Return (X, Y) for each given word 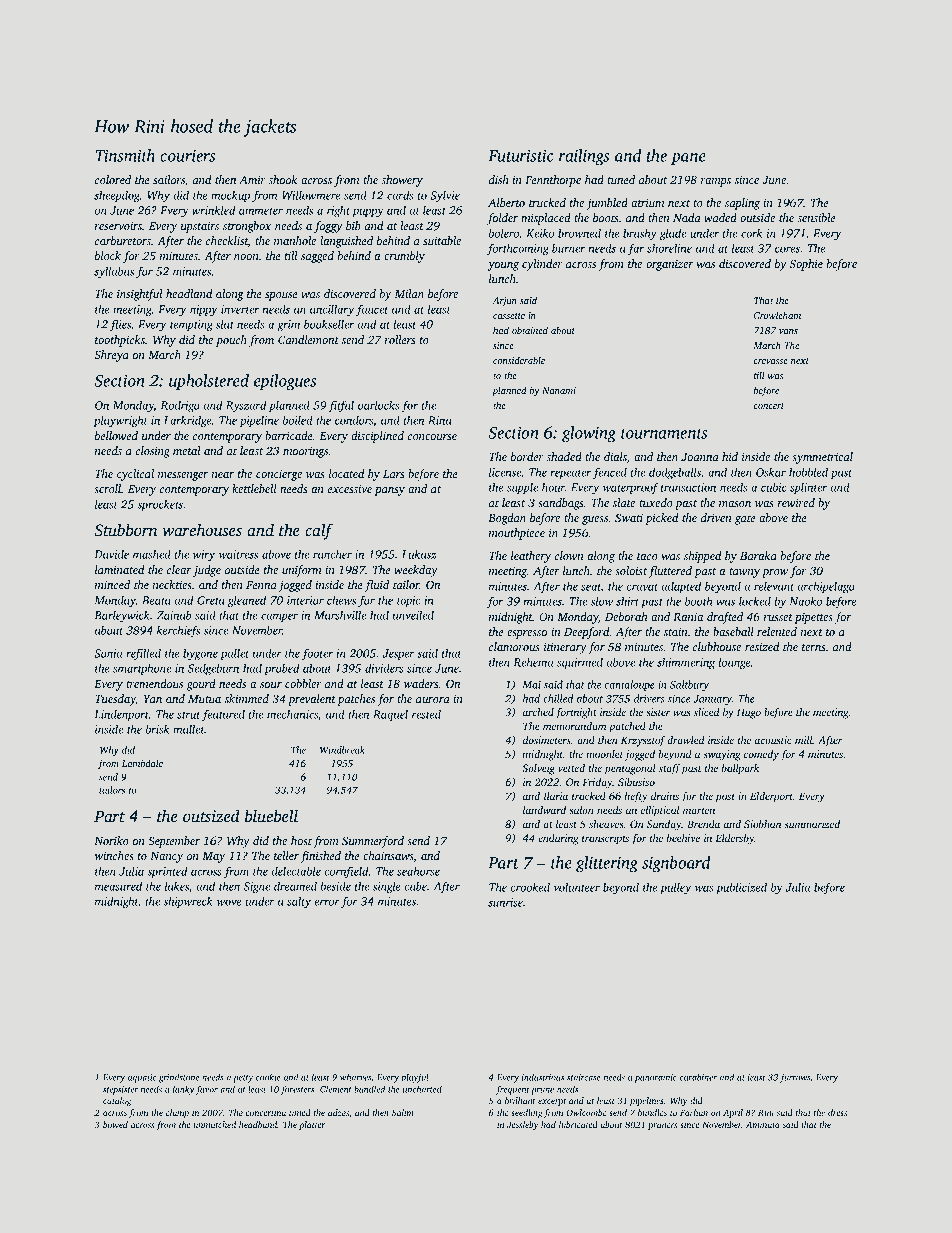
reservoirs (118, 225)
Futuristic (520, 156)
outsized (211, 815)
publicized (741, 888)
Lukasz (419, 554)
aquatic (142, 1078)
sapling (742, 204)
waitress (238, 554)
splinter (808, 488)
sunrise (505, 902)
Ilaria (555, 796)
